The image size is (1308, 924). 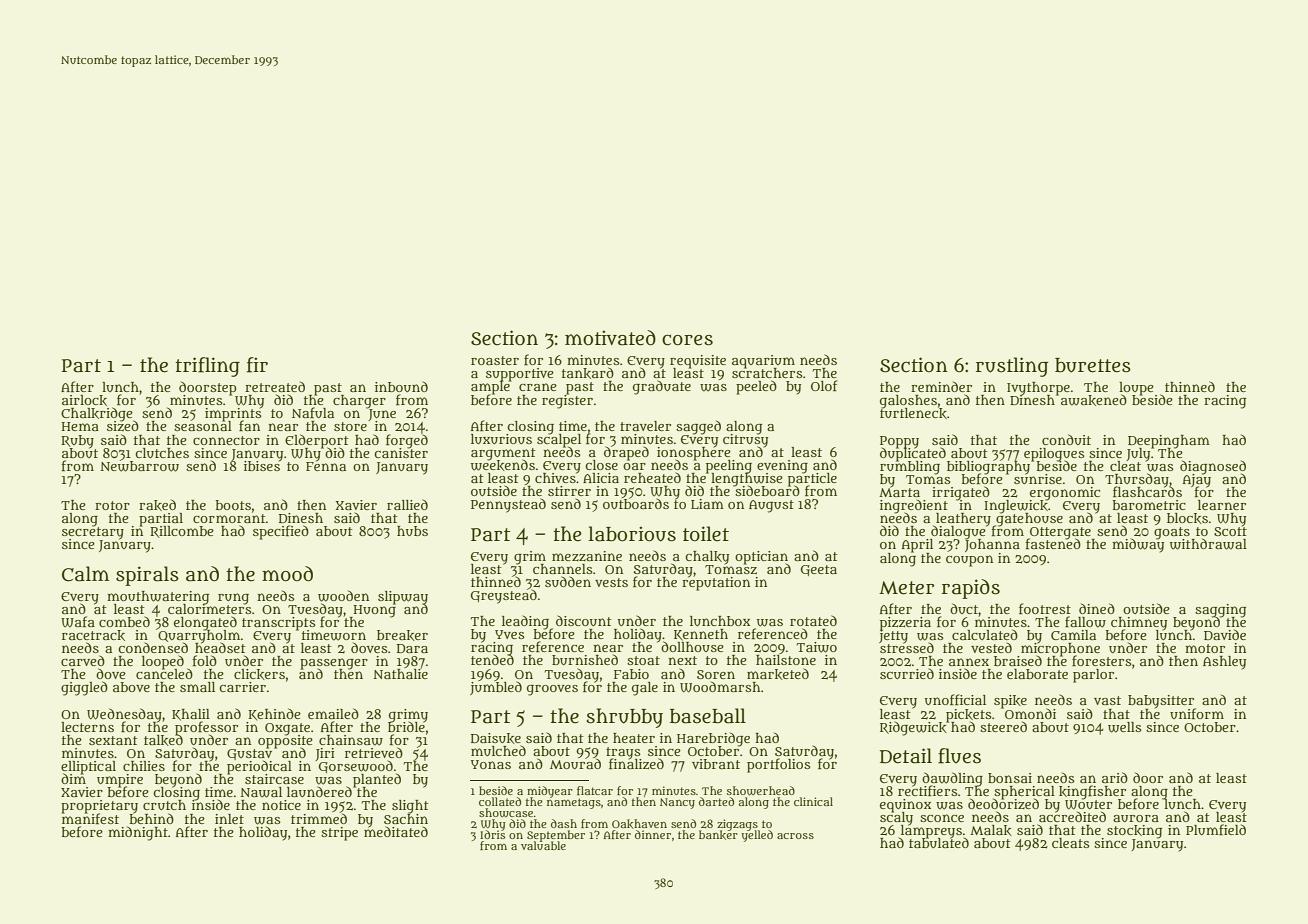 I want to click on rustling, so click(x=1012, y=367).
